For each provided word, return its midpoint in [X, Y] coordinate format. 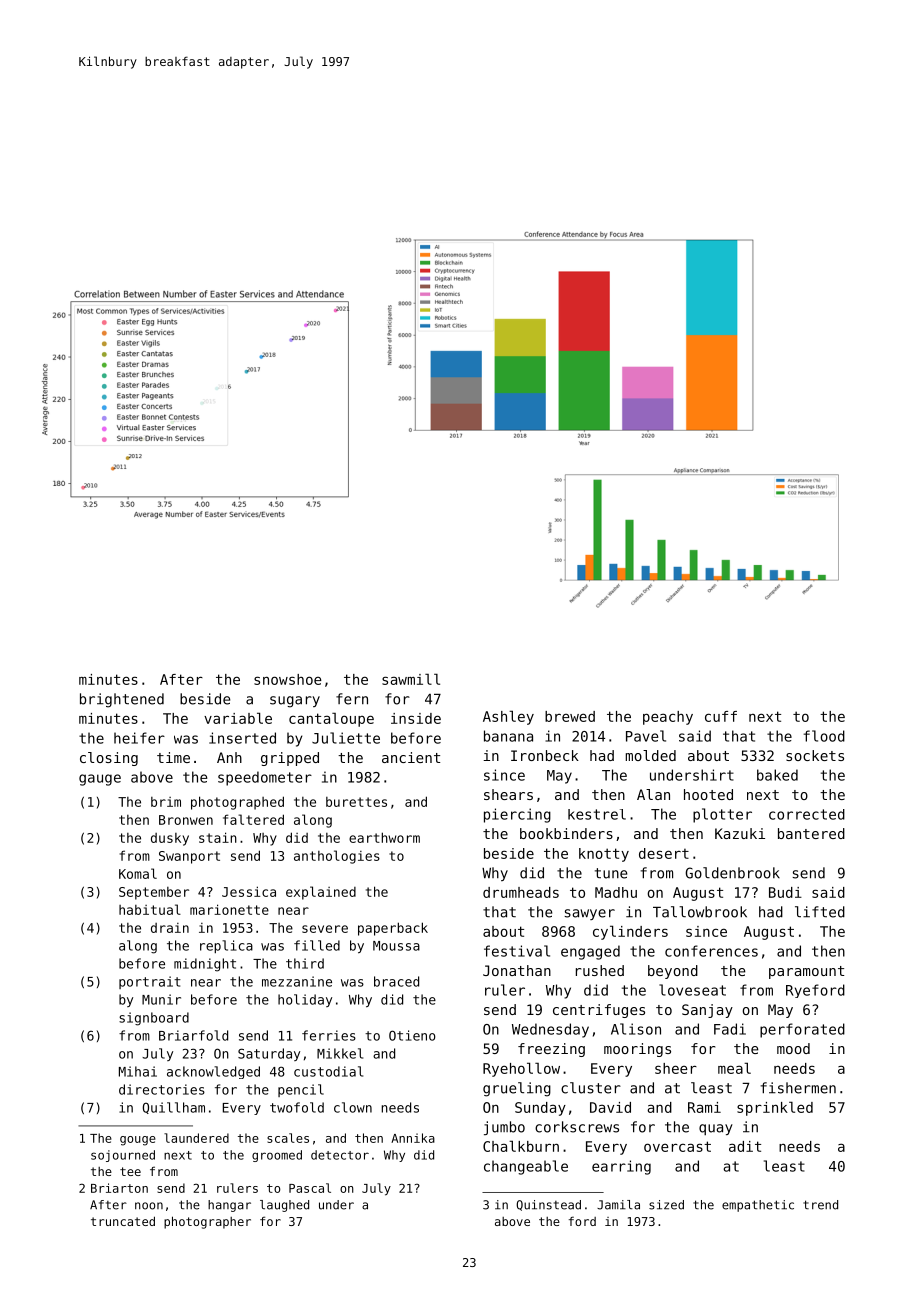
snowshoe [288, 679]
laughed [284, 1206]
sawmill [411, 679]
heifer [139, 738]
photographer [207, 1222]
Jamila [618, 1205]
